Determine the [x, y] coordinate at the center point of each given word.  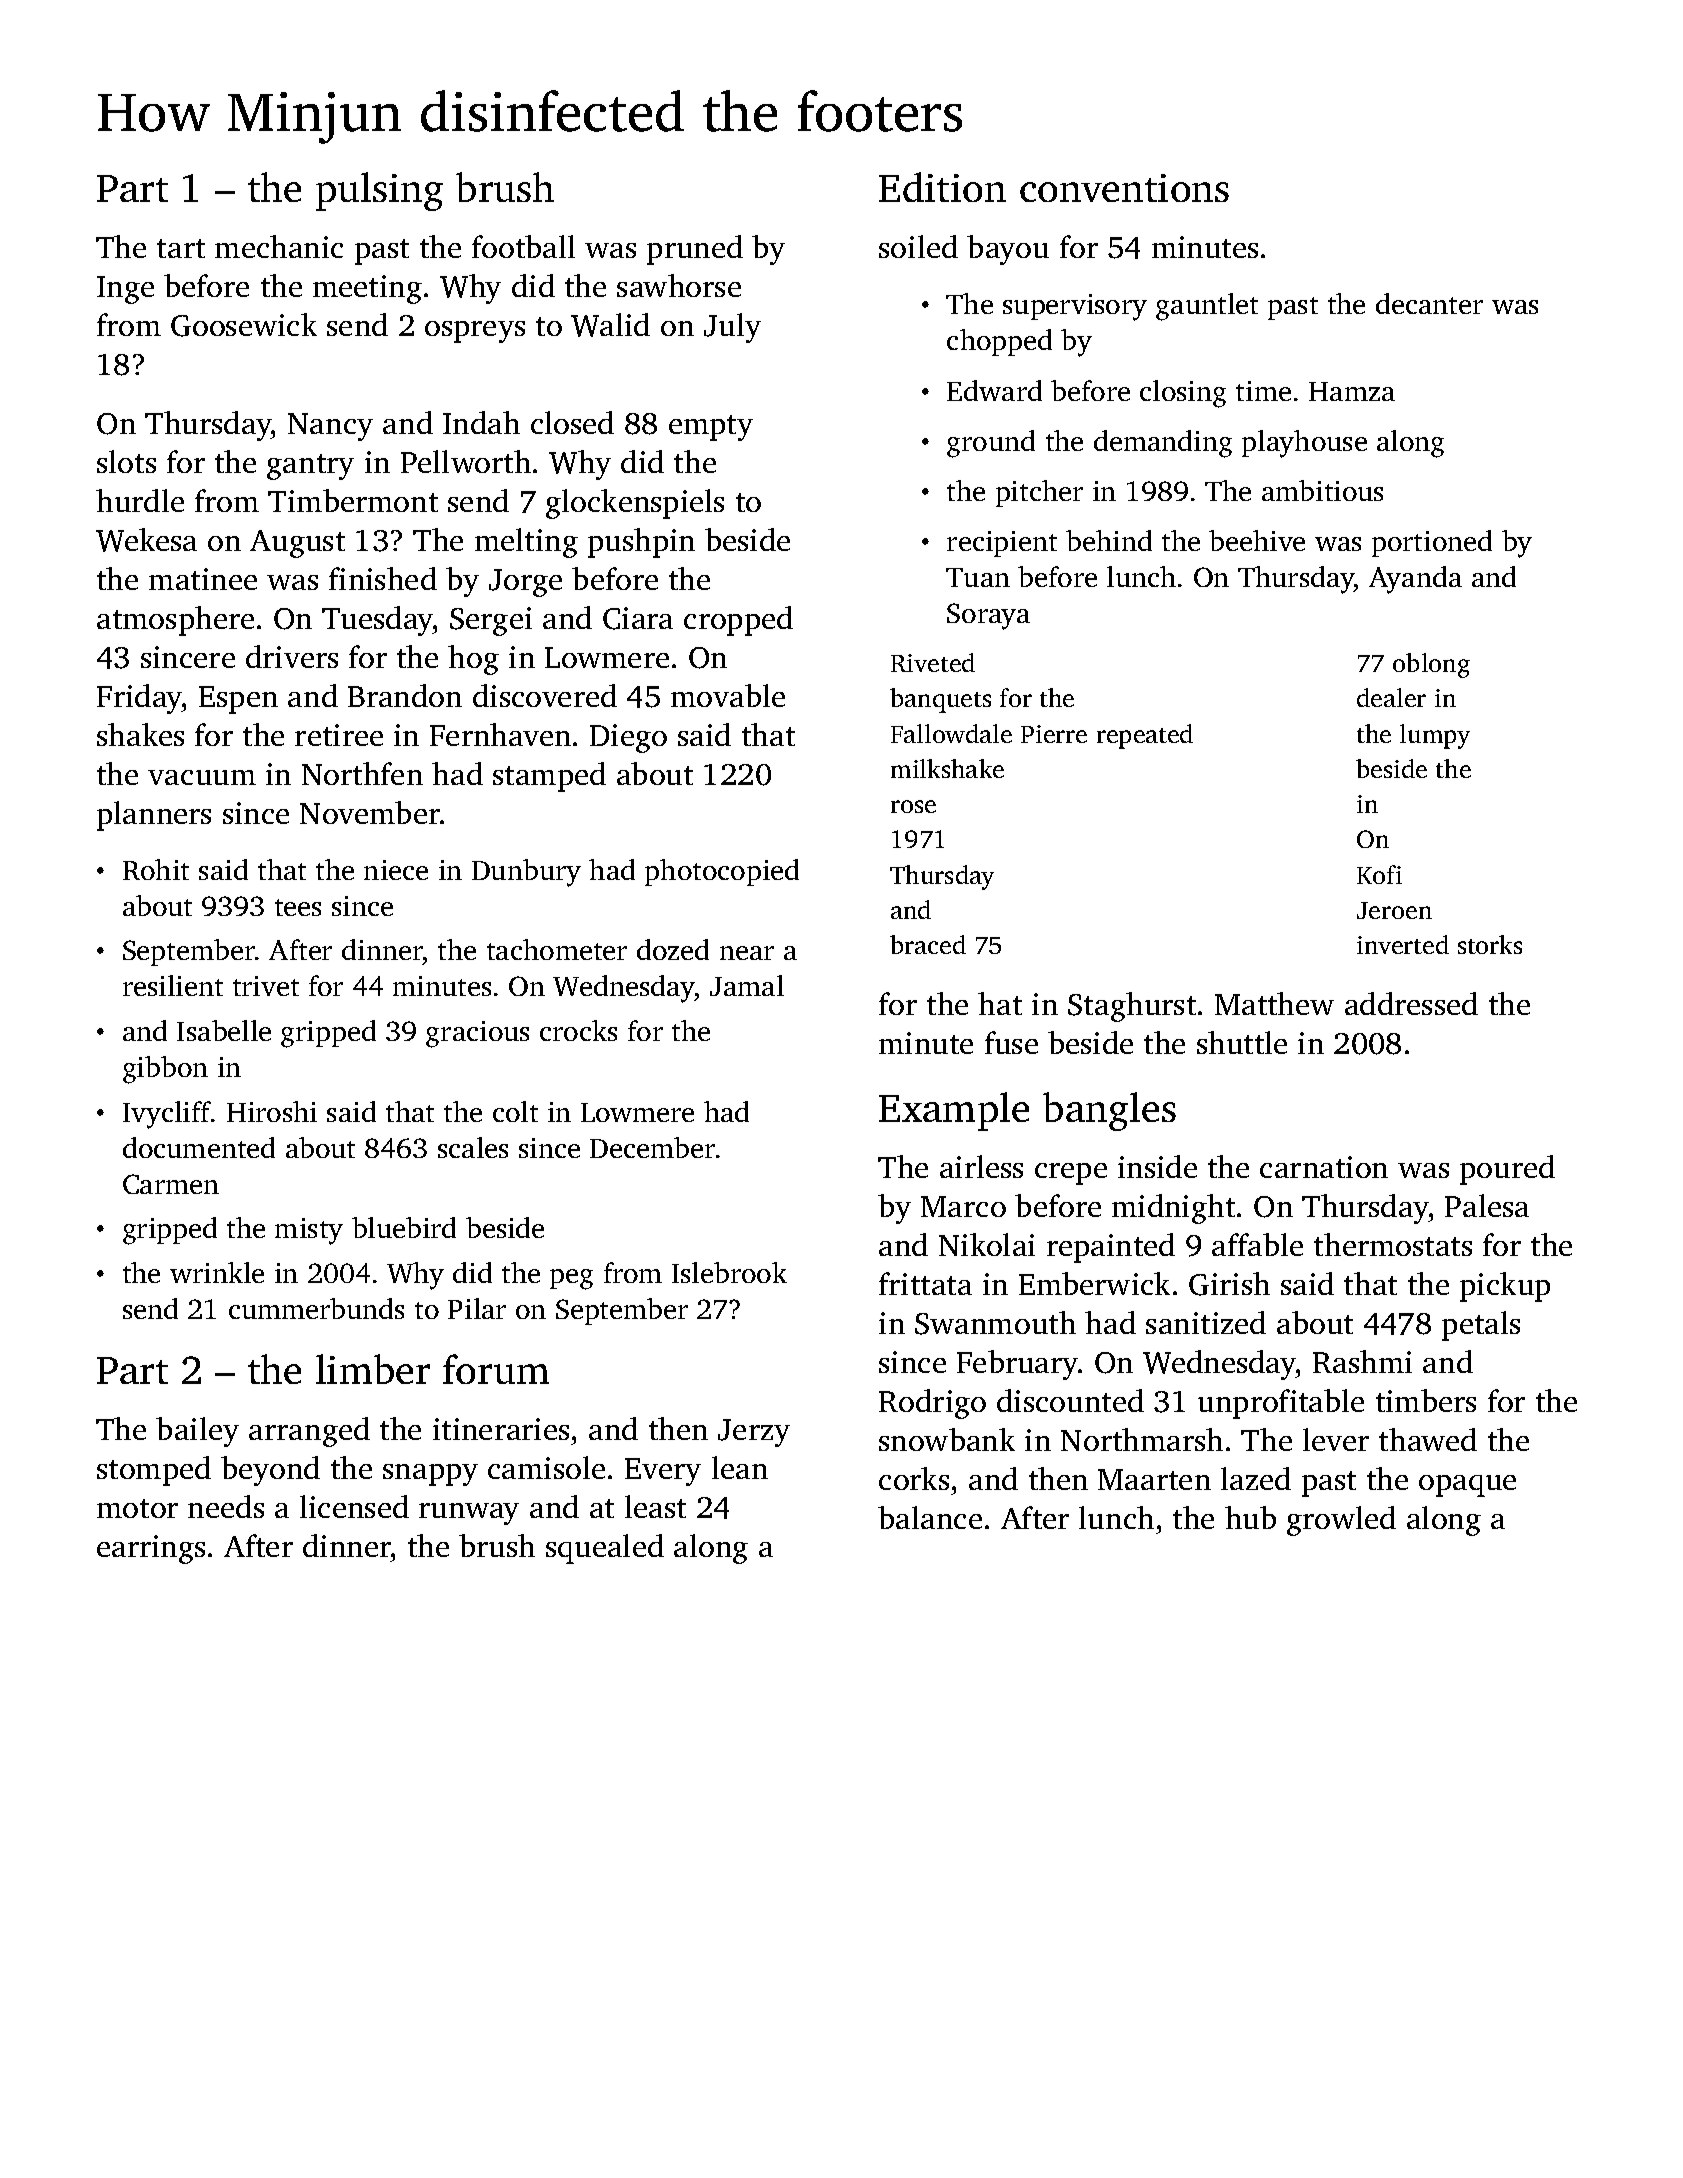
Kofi [1379, 874]
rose [913, 806]
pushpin [641, 543]
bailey [197, 1432]
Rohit [156, 869]
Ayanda [1415, 580]
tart [181, 248]
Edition [942, 187]
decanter [1429, 303]
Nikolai [987, 1244]
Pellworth [466, 461]
